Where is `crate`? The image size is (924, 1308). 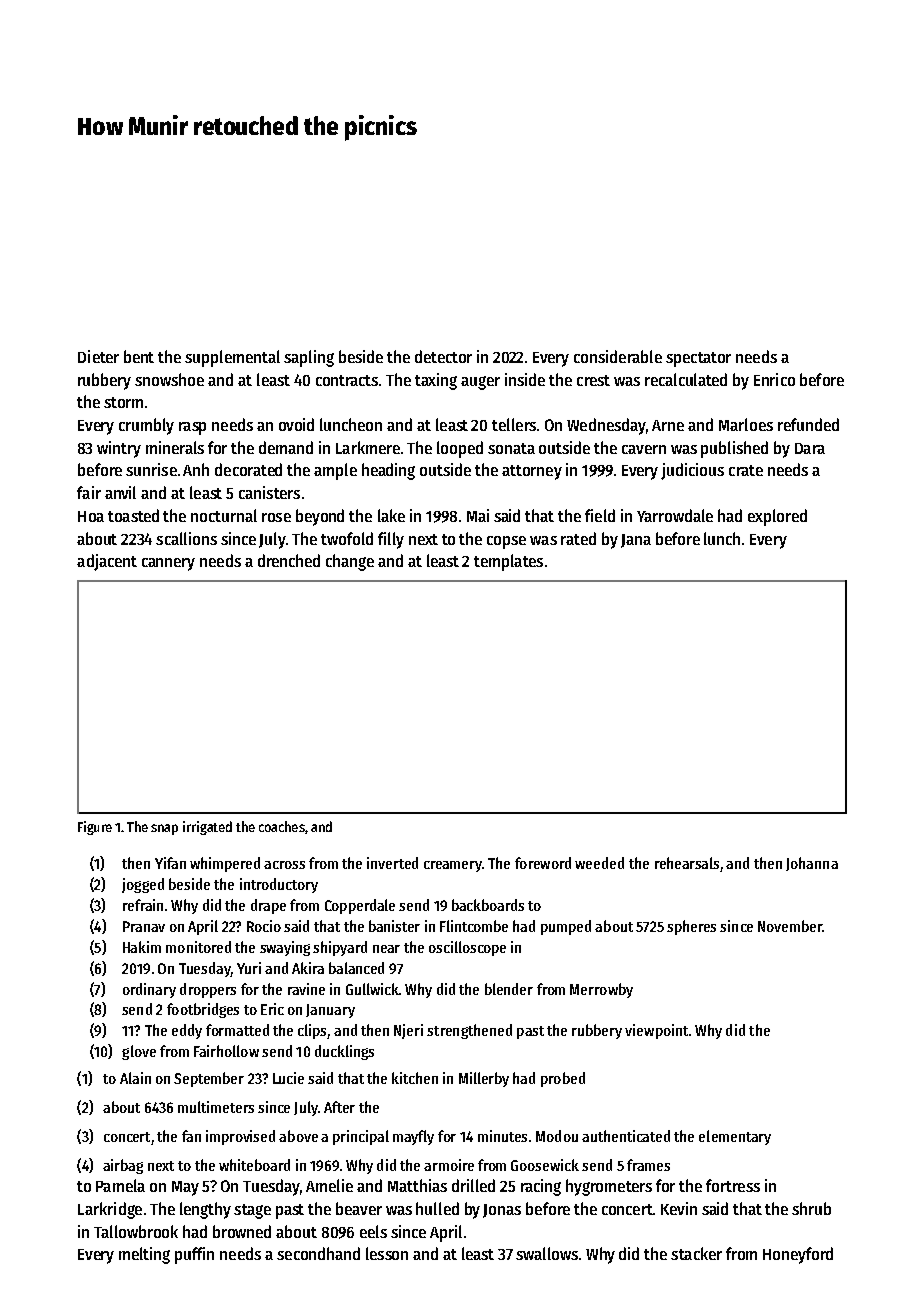 crate is located at coordinates (746, 470).
